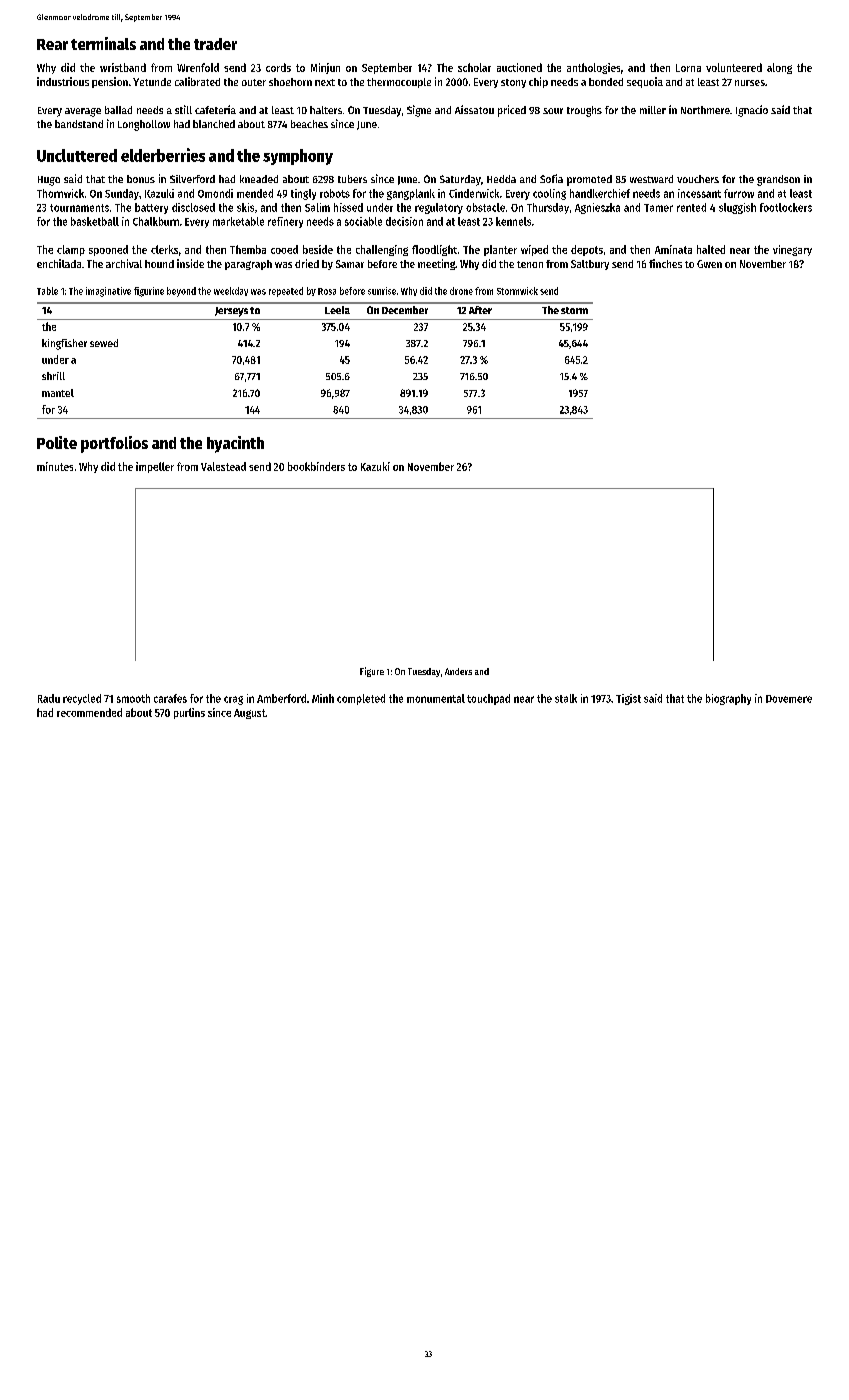 The height and width of the screenshot is (1400, 849). I want to click on challenging, so click(382, 250).
